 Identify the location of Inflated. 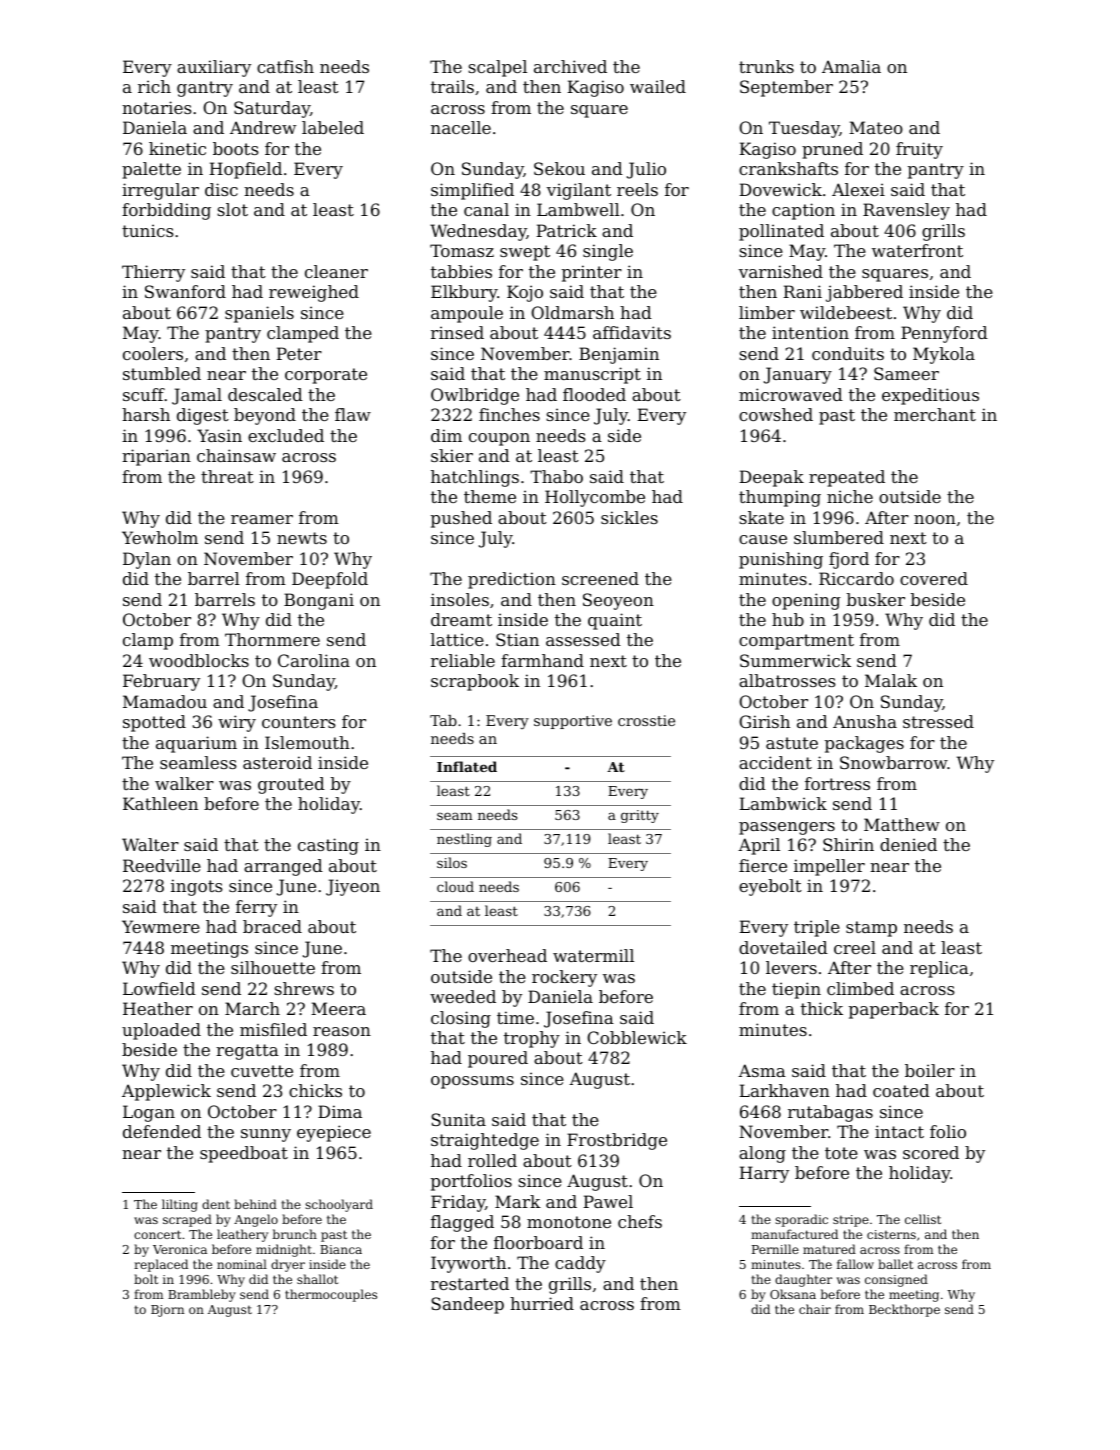
(467, 766).
